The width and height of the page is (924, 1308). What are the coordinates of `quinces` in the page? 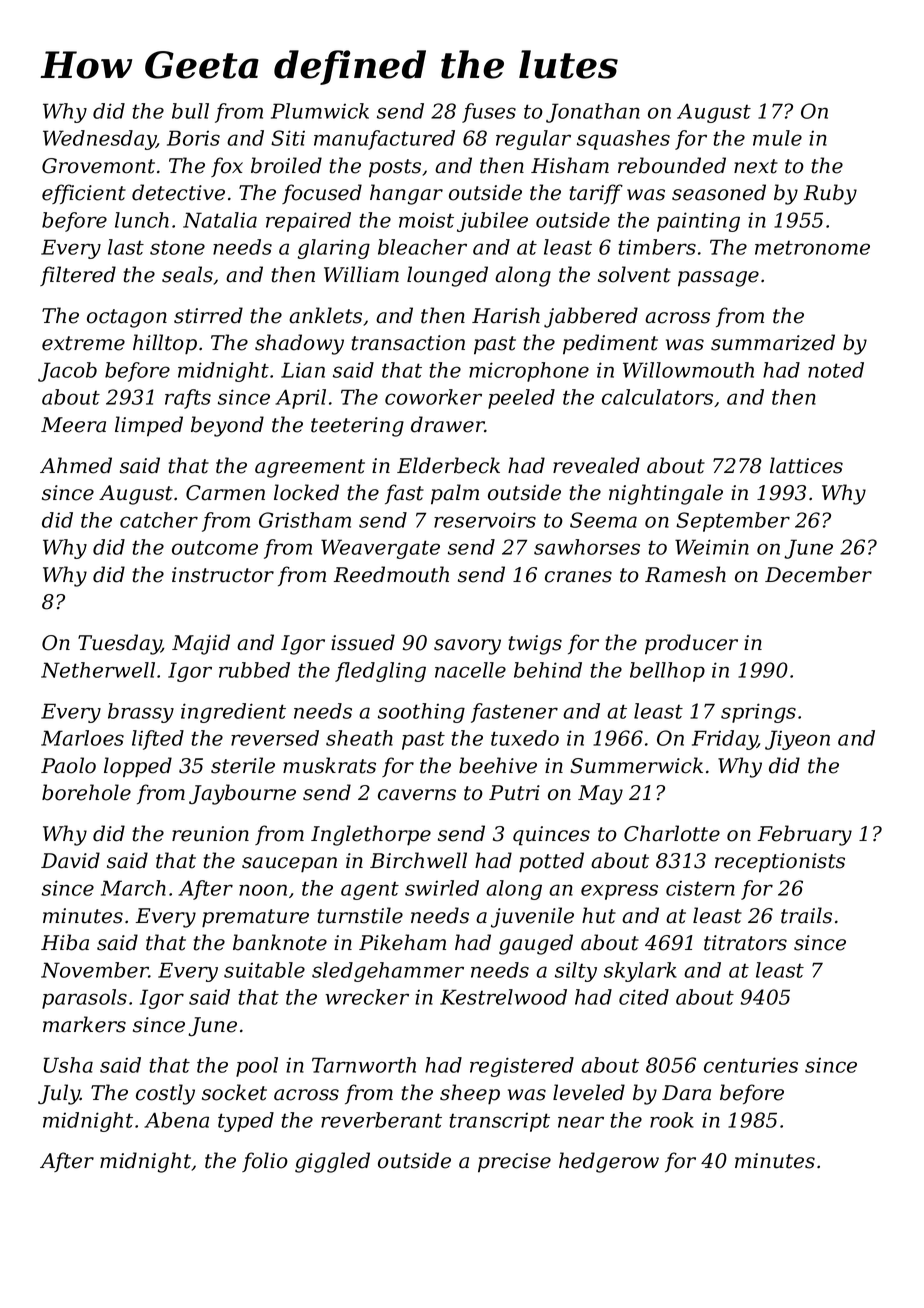 It's located at (551, 836).
